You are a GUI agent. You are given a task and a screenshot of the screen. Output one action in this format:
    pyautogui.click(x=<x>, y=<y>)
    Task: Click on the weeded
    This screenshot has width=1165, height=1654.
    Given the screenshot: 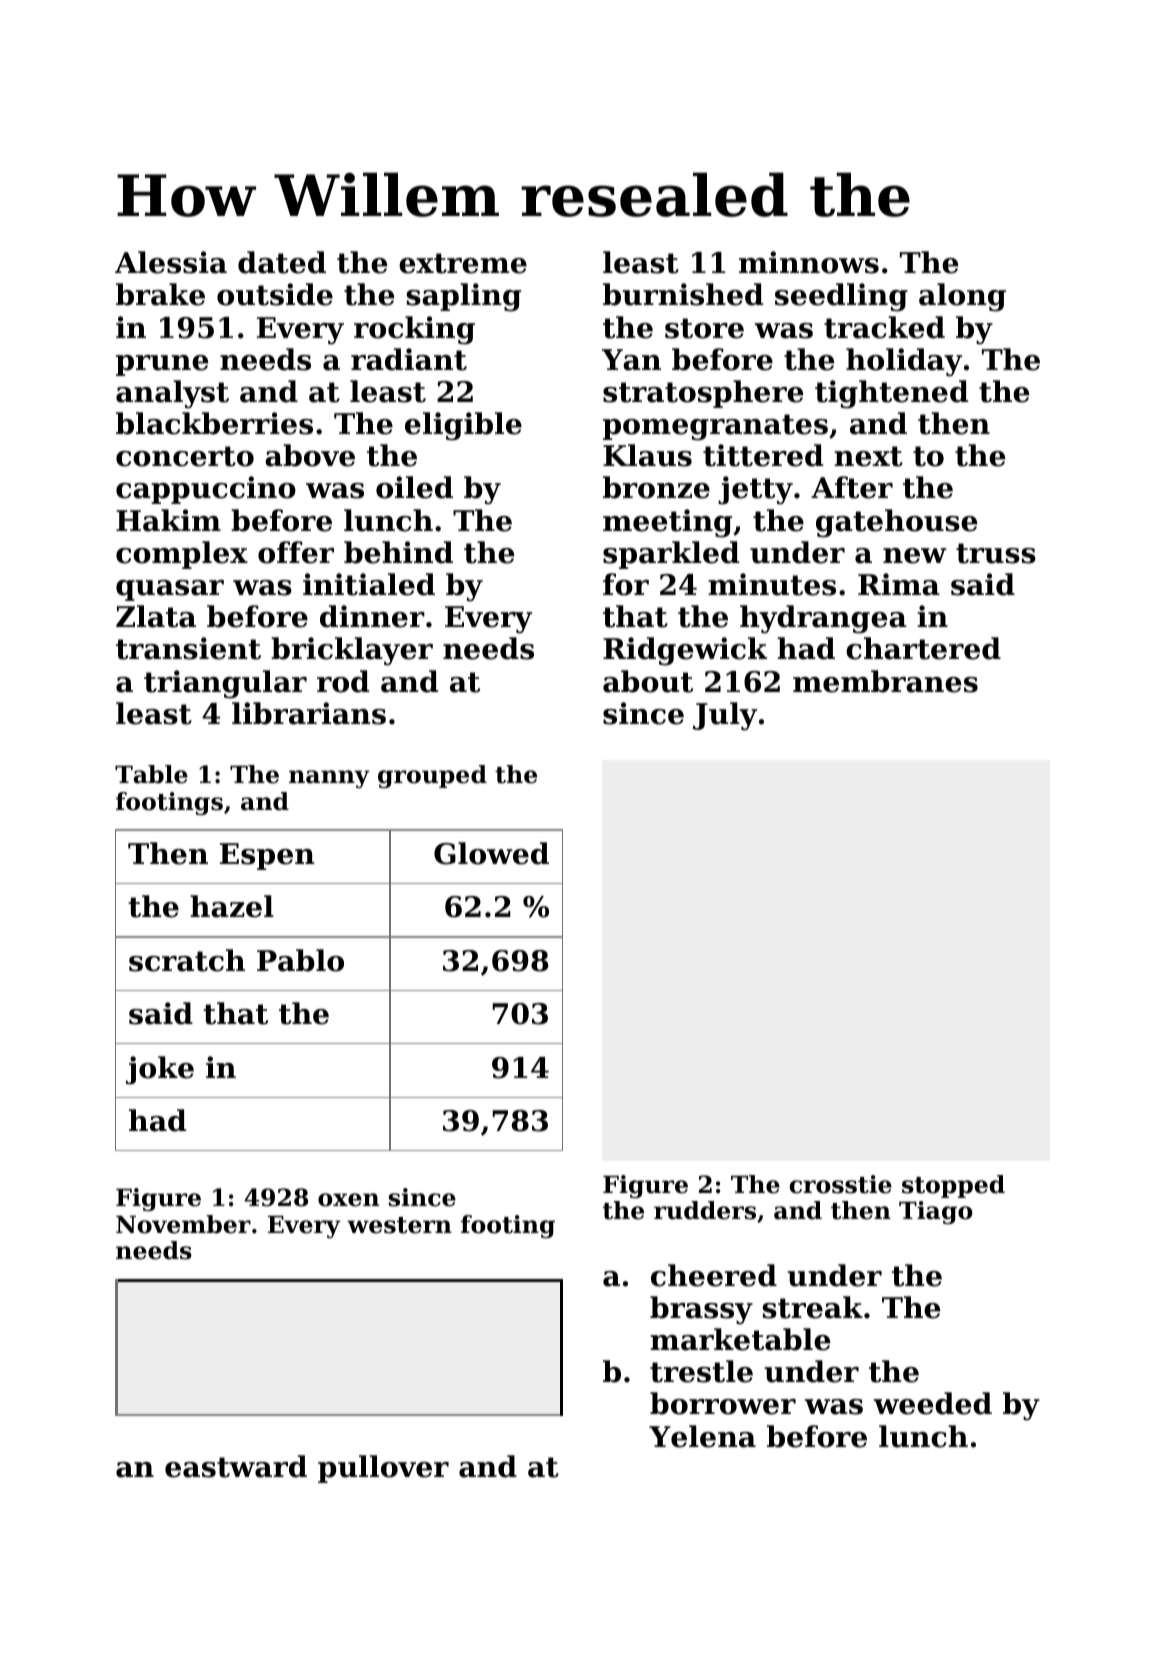 What is the action you would take?
    pyautogui.click(x=933, y=1403)
